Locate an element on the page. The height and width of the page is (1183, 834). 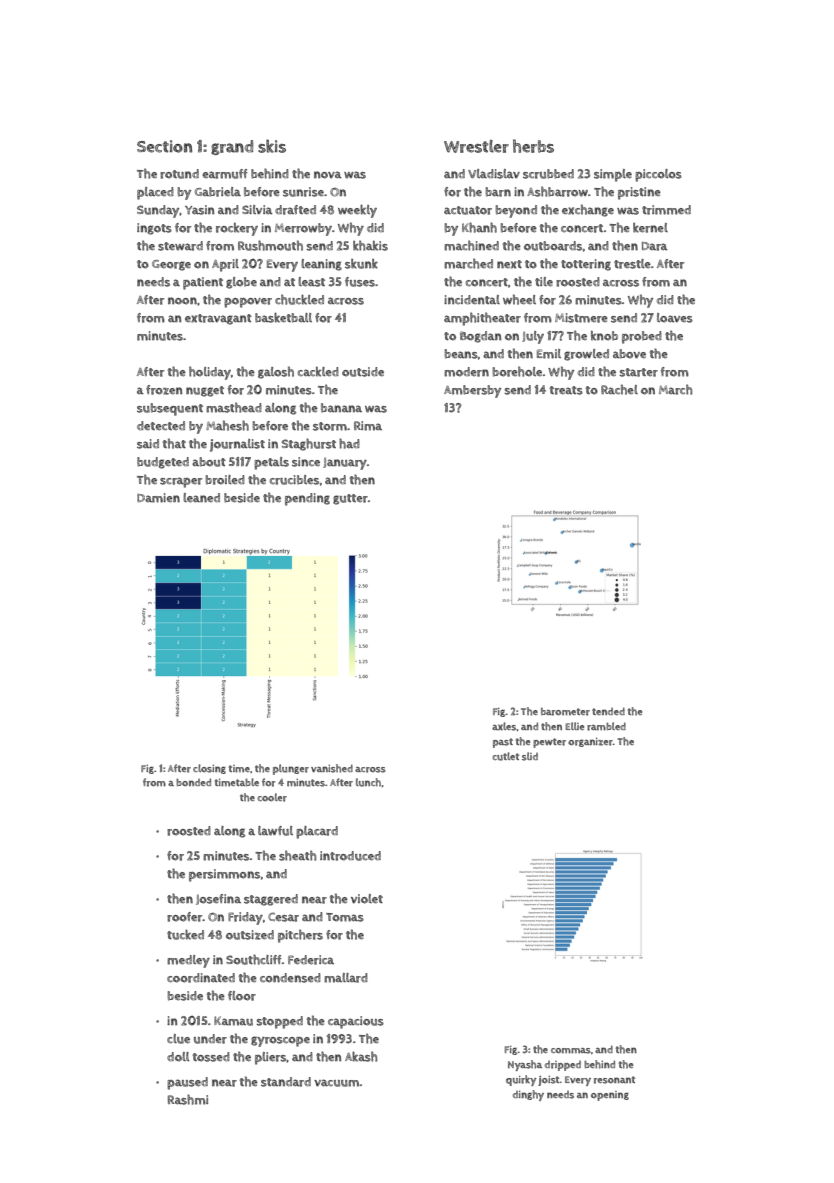
organizer is located at coordinates (590, 742).
